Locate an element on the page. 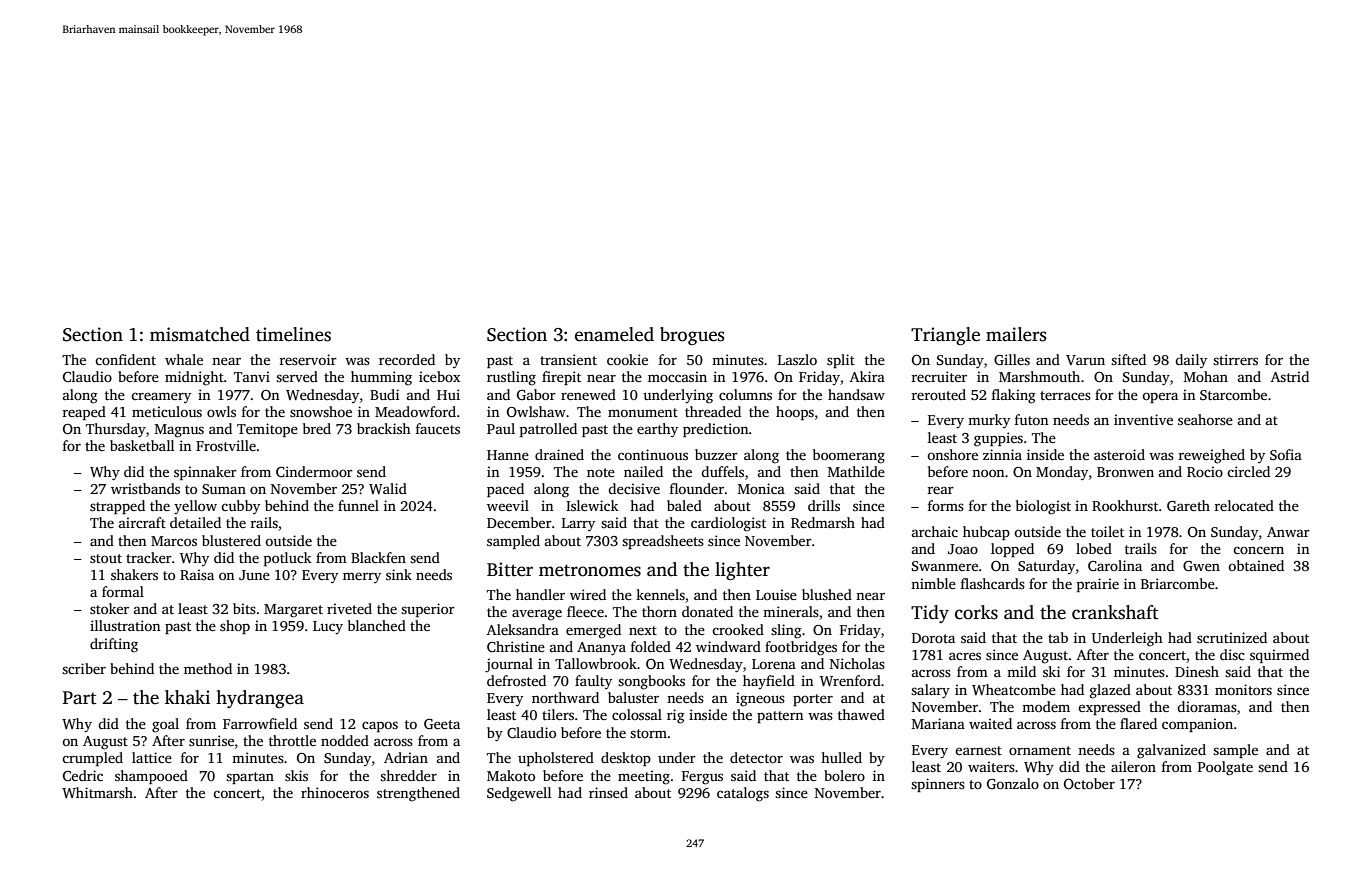 This document has height=887, width=1372. monument is located at coordinates (643, 412).
